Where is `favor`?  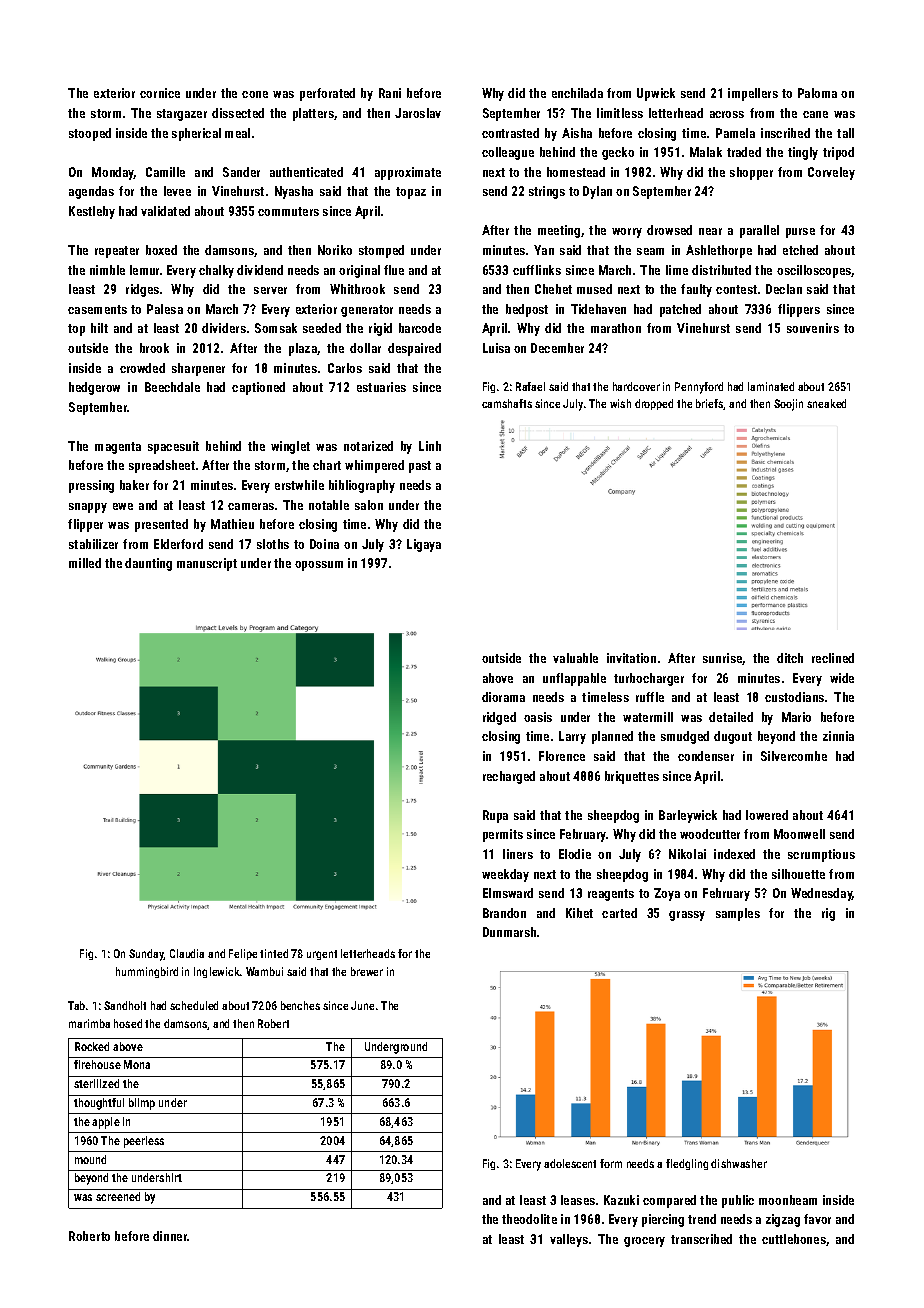
favor is located at coordinates (817, 1219).
